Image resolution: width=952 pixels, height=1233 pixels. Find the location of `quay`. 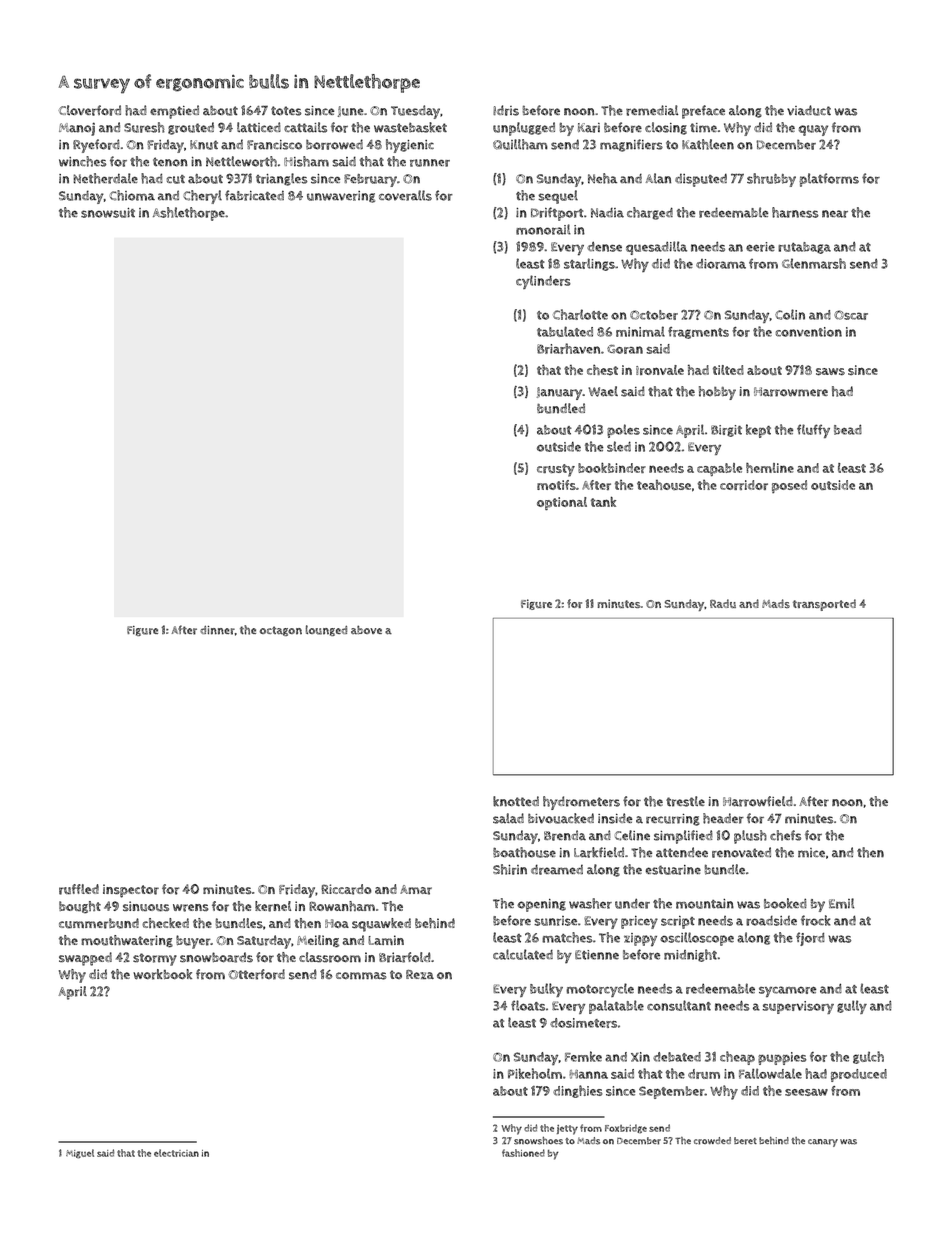

quay is located at coordinates (813, 130).
